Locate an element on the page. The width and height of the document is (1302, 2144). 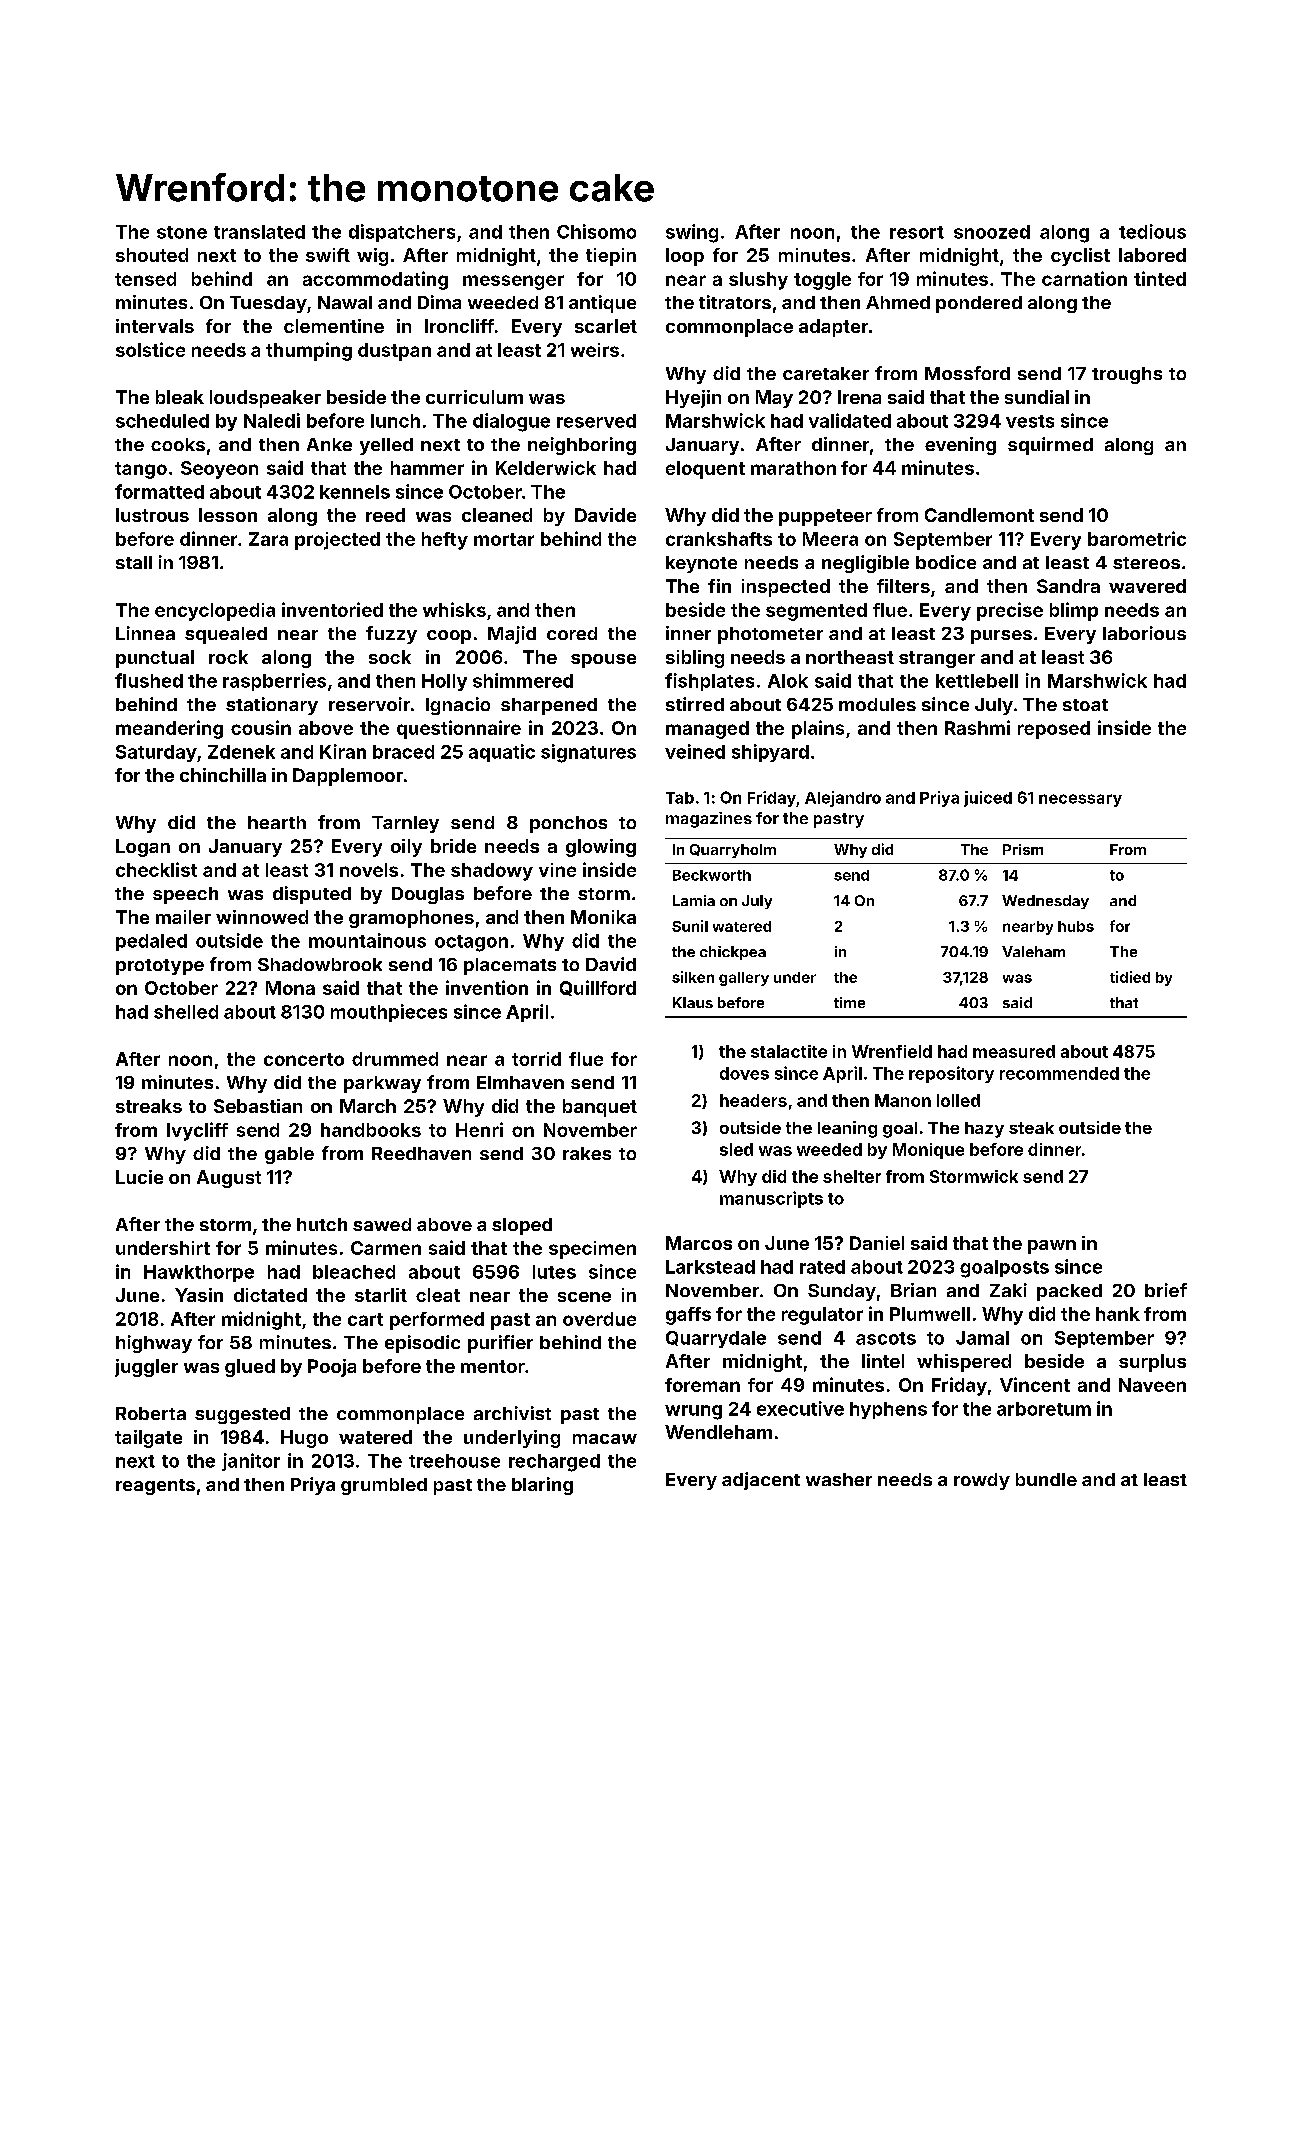
juggler is located at coordinates (146, 1368).
